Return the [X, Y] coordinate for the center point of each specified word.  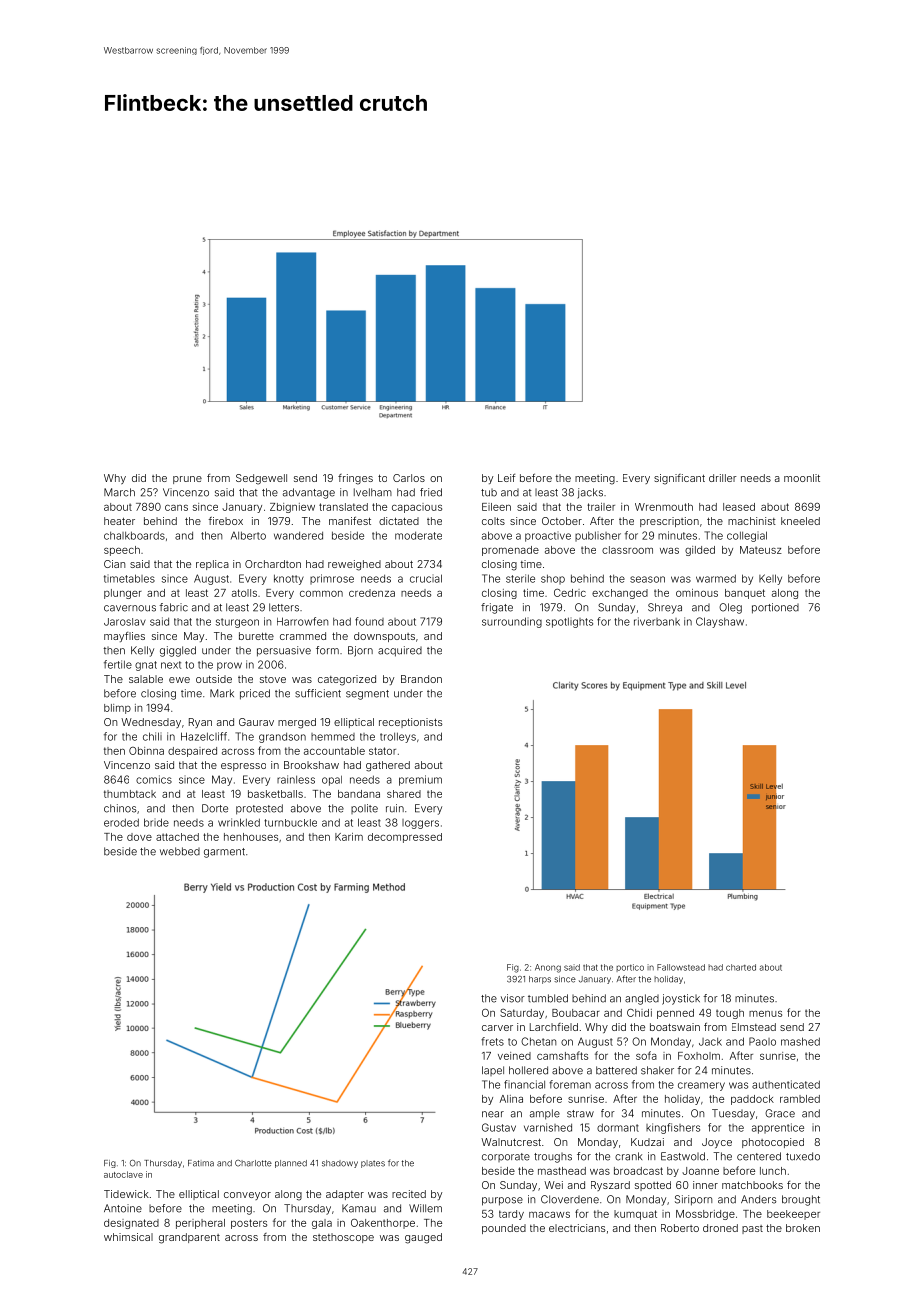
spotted [653, 1186]
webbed [180, 851]
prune [187, 480]
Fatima [201, 1163]
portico [630, 968]
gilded [700, 551]
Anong [548, 968]
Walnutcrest [511, 1142]
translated [343, 507]
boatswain [675, 1027]
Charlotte [253, 1163]
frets [492, 1041]
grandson [282, 738]
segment [367, 695]
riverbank [657, 621]
